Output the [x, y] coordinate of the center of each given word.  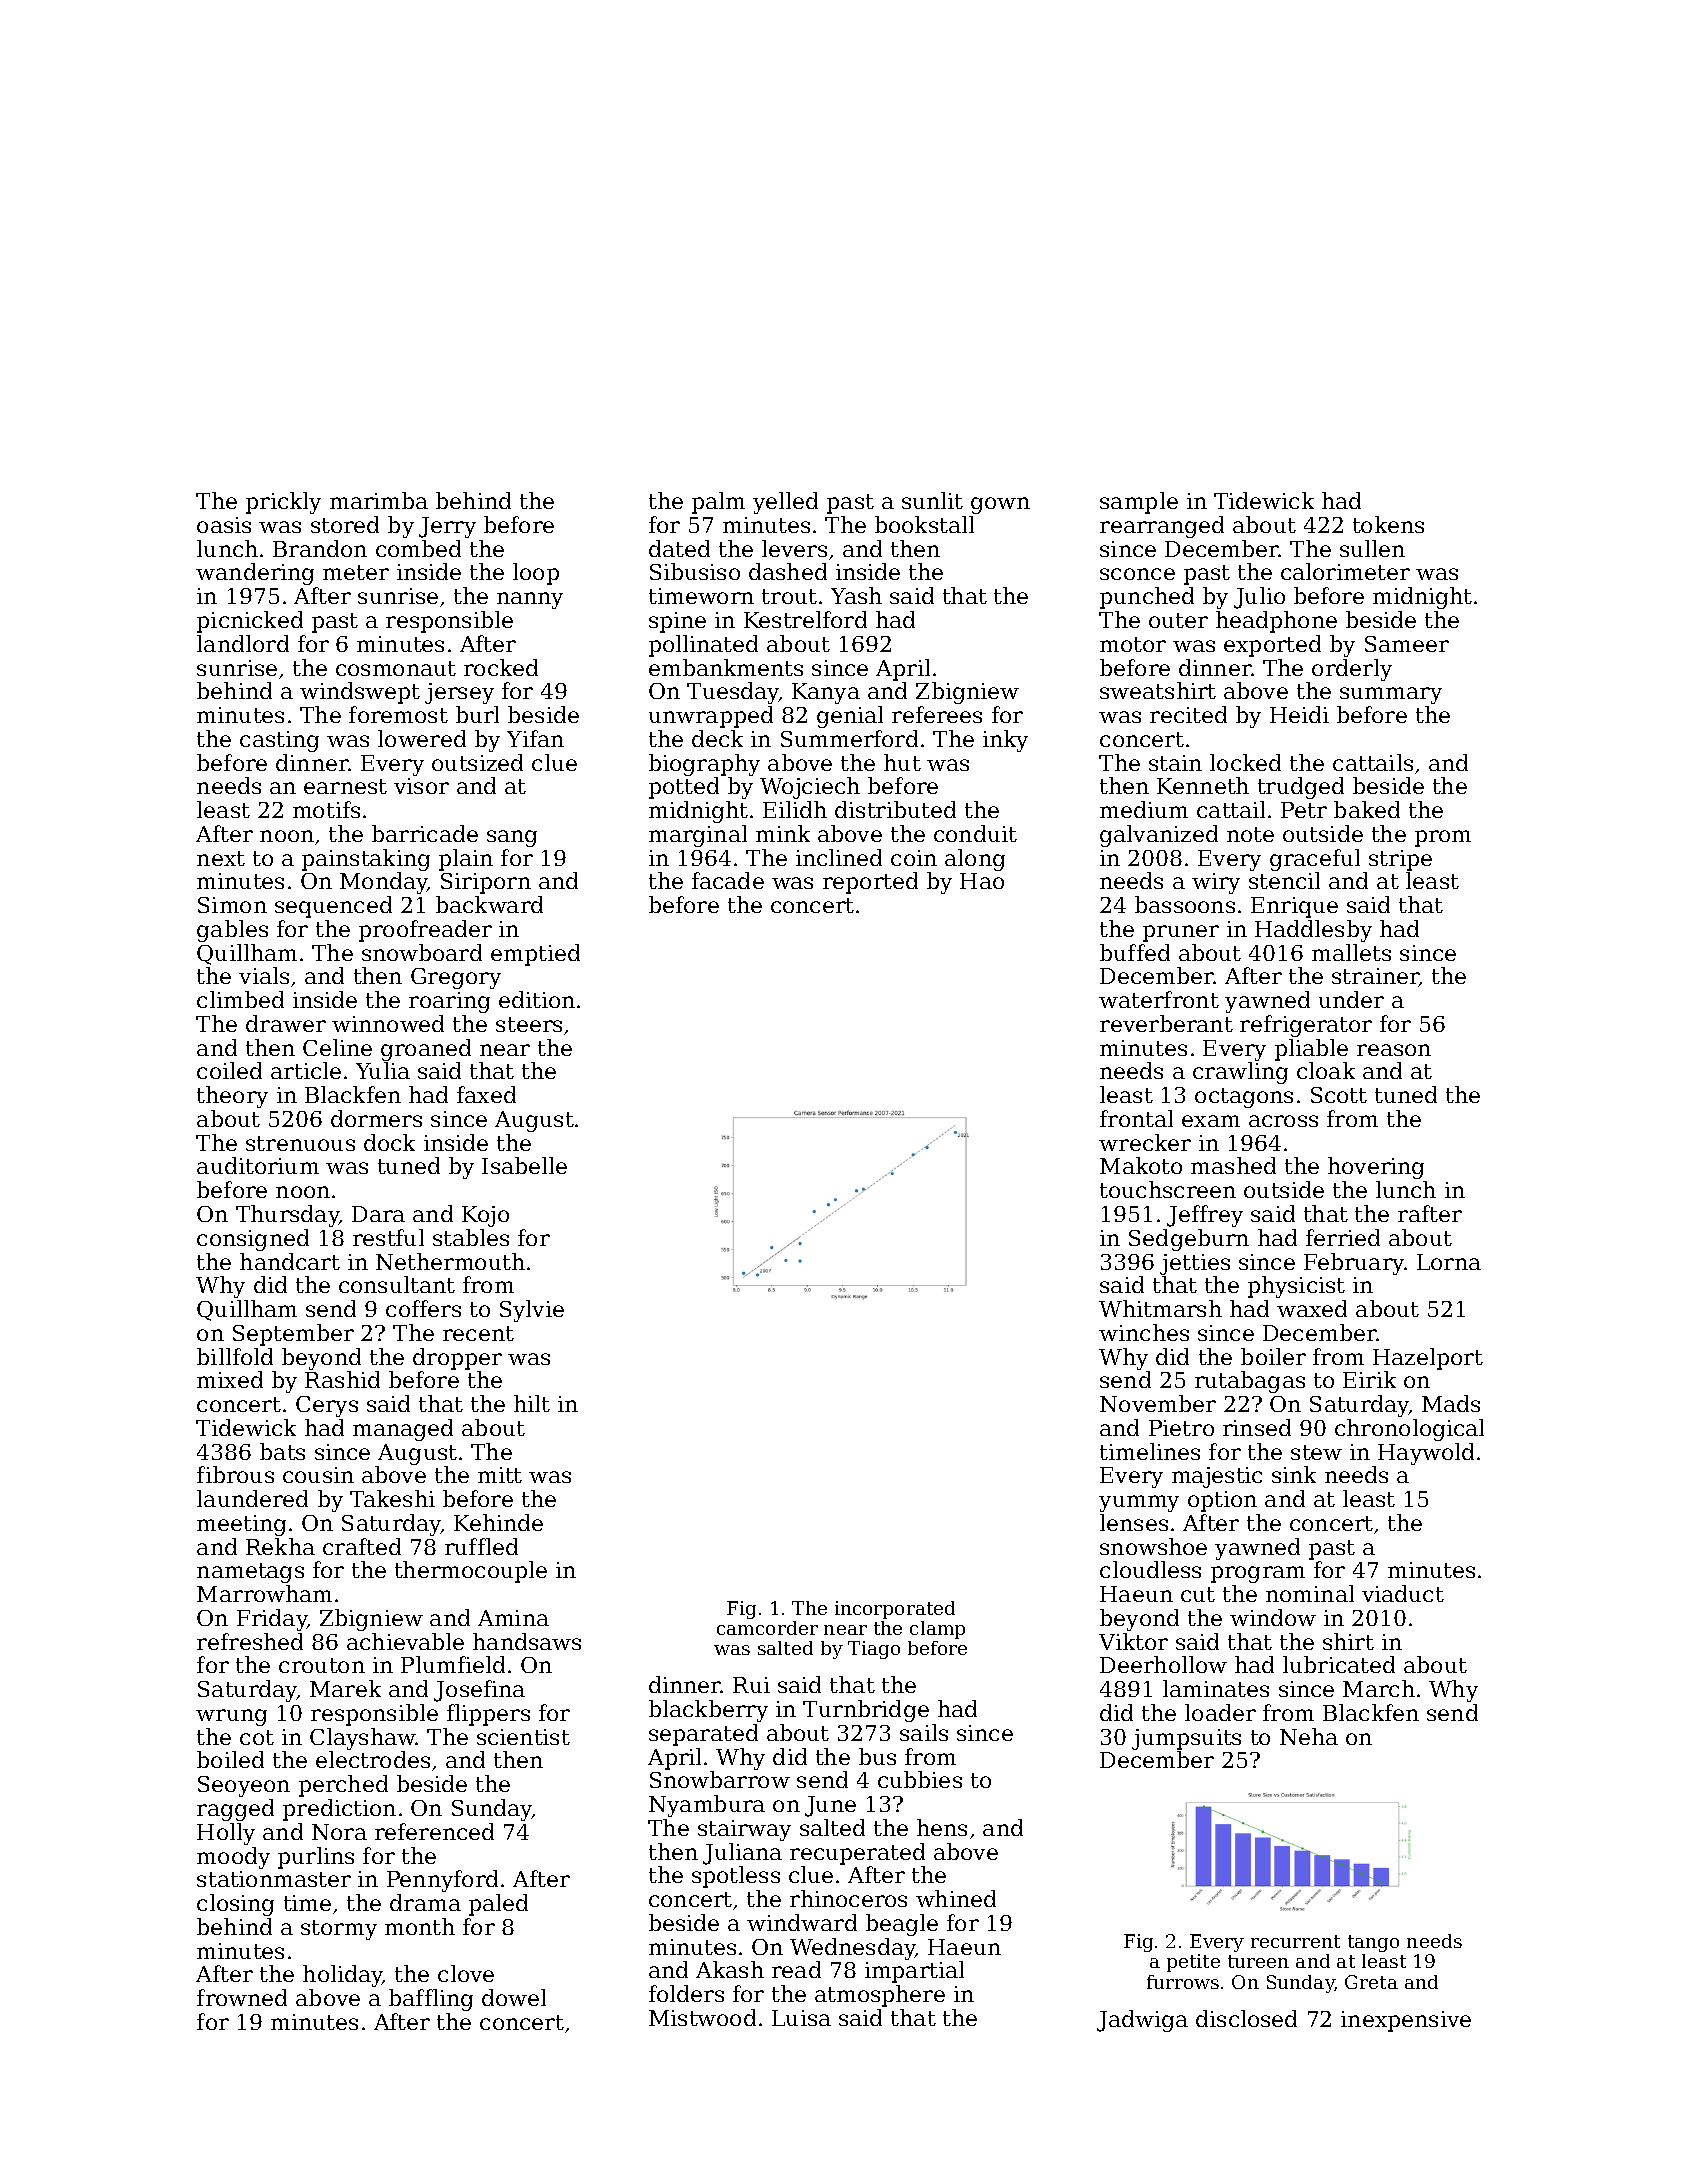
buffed [1135, 952]
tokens [1388, 524]
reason [1394, 1050]
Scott [1339, 1095]
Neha [1309, 1736]
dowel [514, 1997]
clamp [937, 1630]
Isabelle [524, 1165]
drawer [286, 1023]
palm [718, 503]
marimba [379, 500]
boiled [230, 1759]
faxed [486, 1094]
